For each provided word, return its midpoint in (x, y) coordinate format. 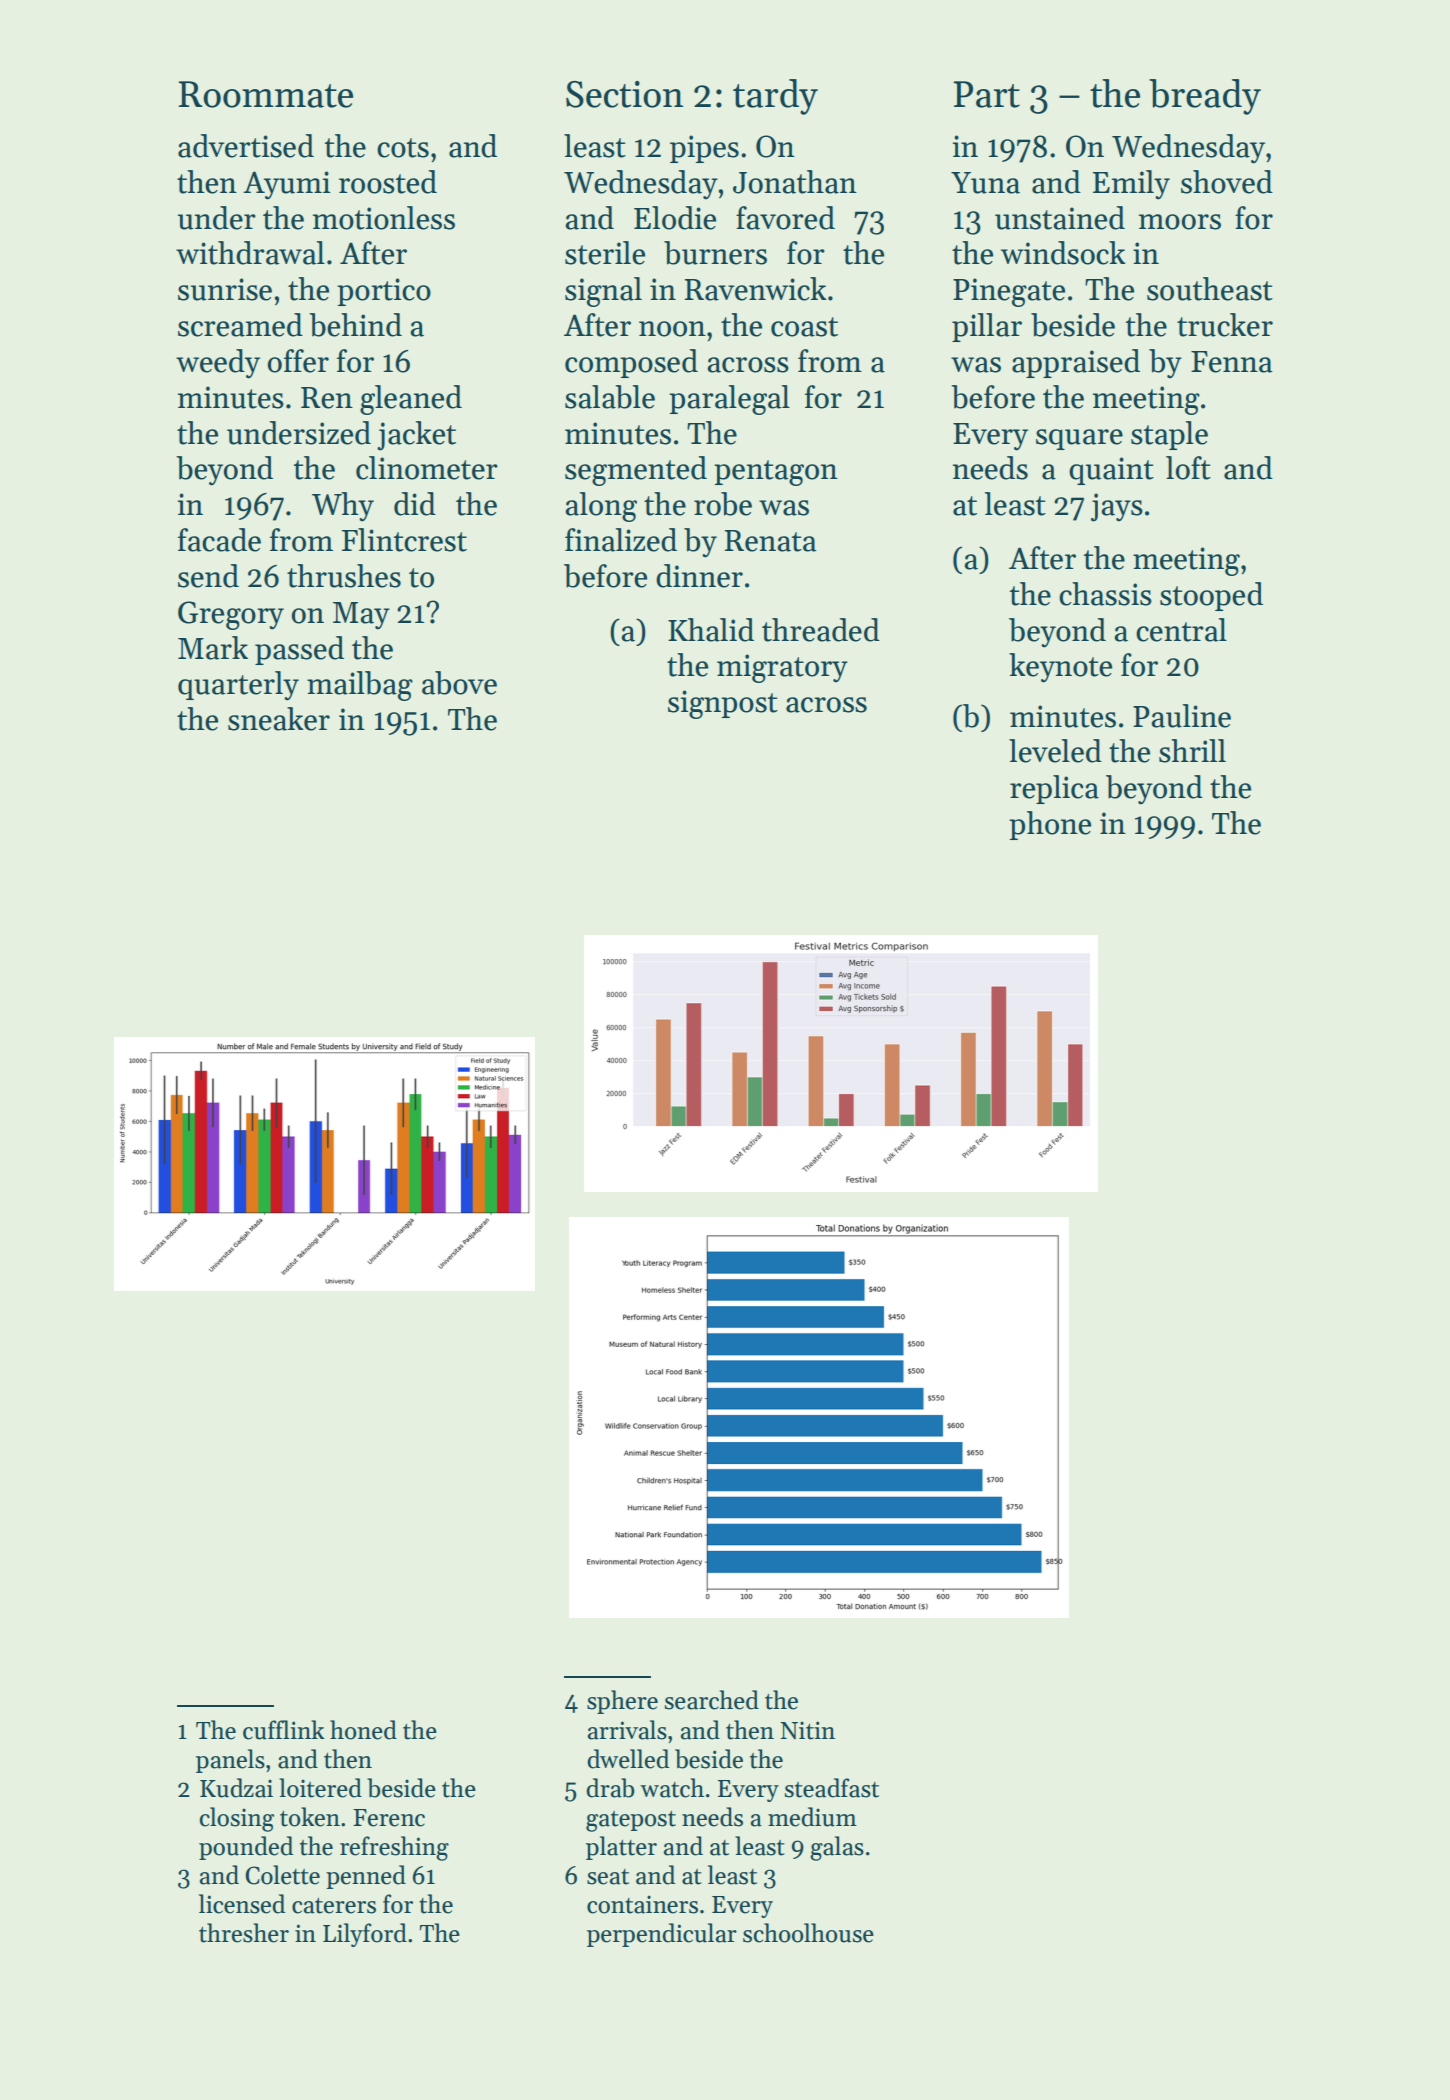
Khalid (711, 630)
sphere (622, 1702)
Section (624, 94)
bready (1205, 97)
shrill (1192, 751)
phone (1050, 825)
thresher (244, 1933)
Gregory (231, 615)
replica (1054, 789)
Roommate (266, 94)
